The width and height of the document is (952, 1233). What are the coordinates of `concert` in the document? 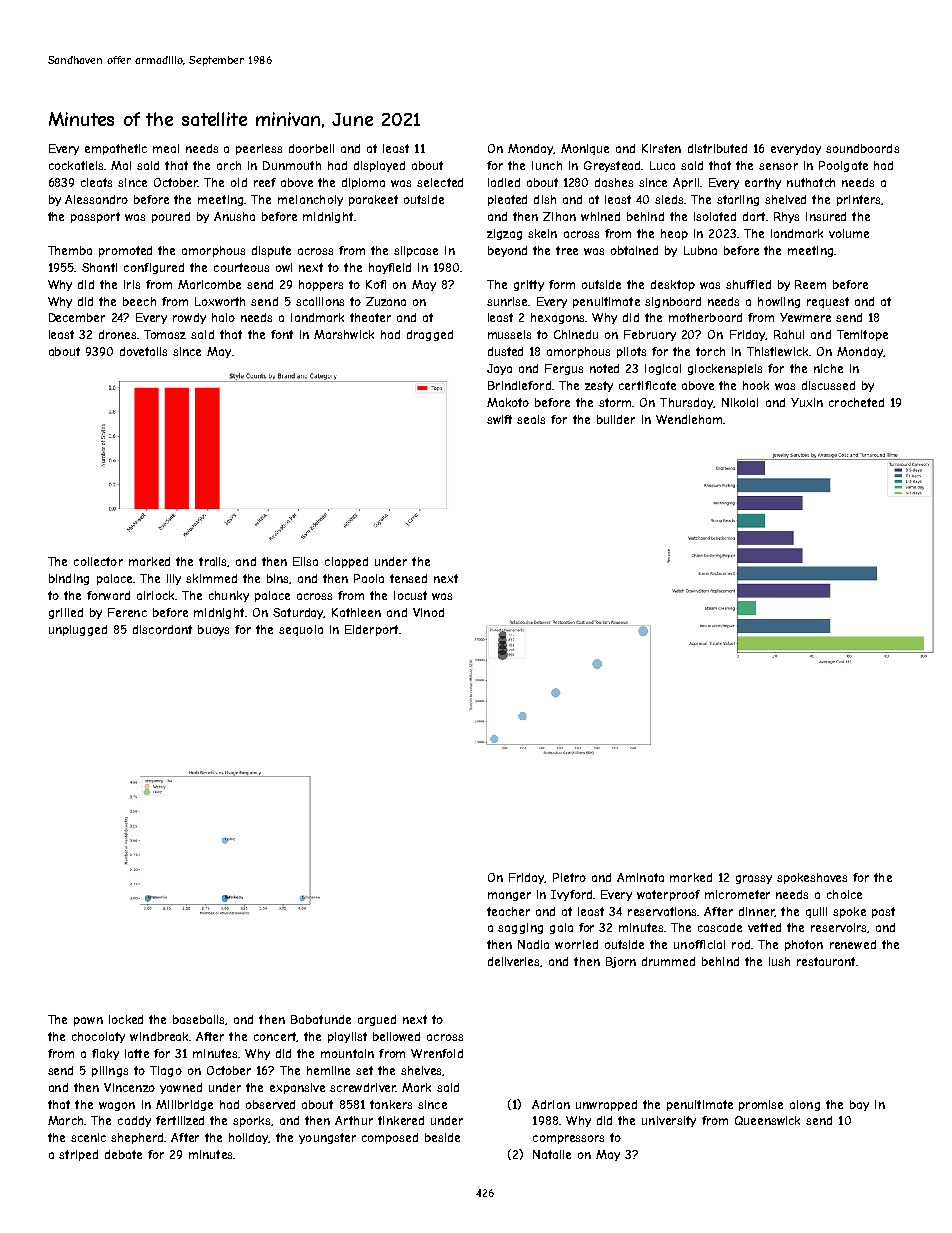 It's located at (275, 1037).
